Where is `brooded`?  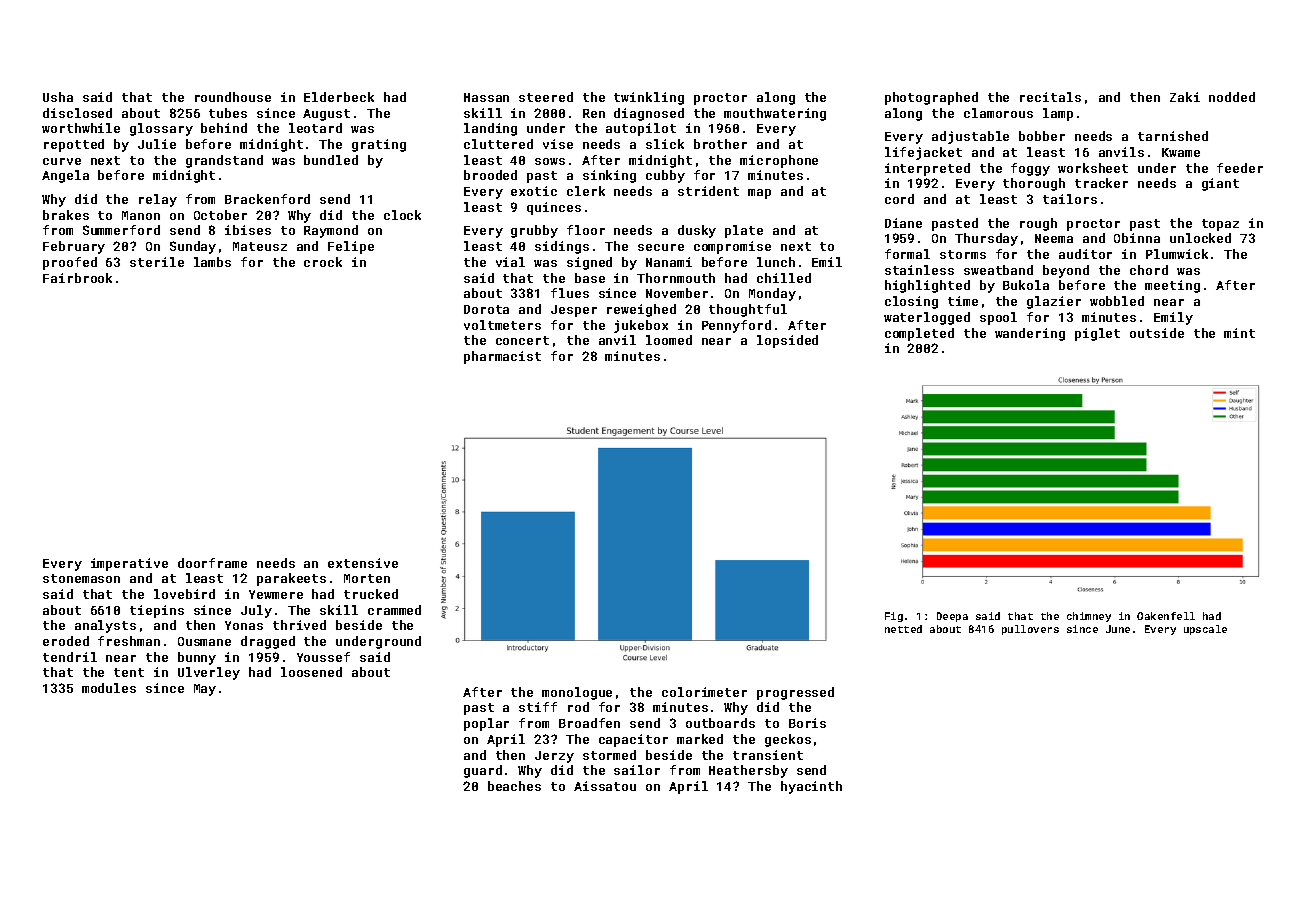 brooded is located at coordinates (490, 175).
